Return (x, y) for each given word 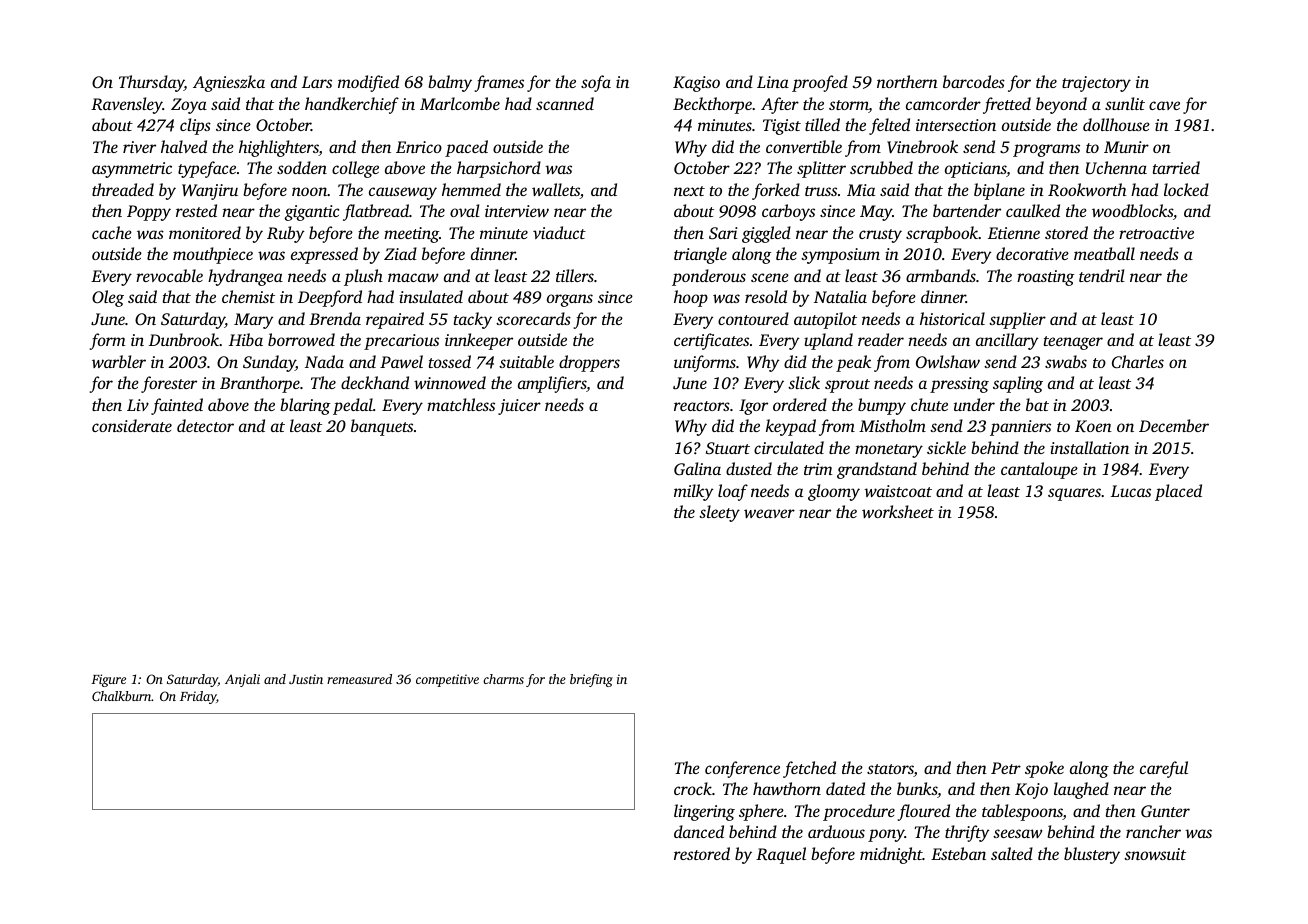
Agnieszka (229, 83)
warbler (119, 361)
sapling (1018, 384)
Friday (198, 697)
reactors (702, 406)
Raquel (781, 855)
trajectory (1096, 84)
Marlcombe (460, 103)
